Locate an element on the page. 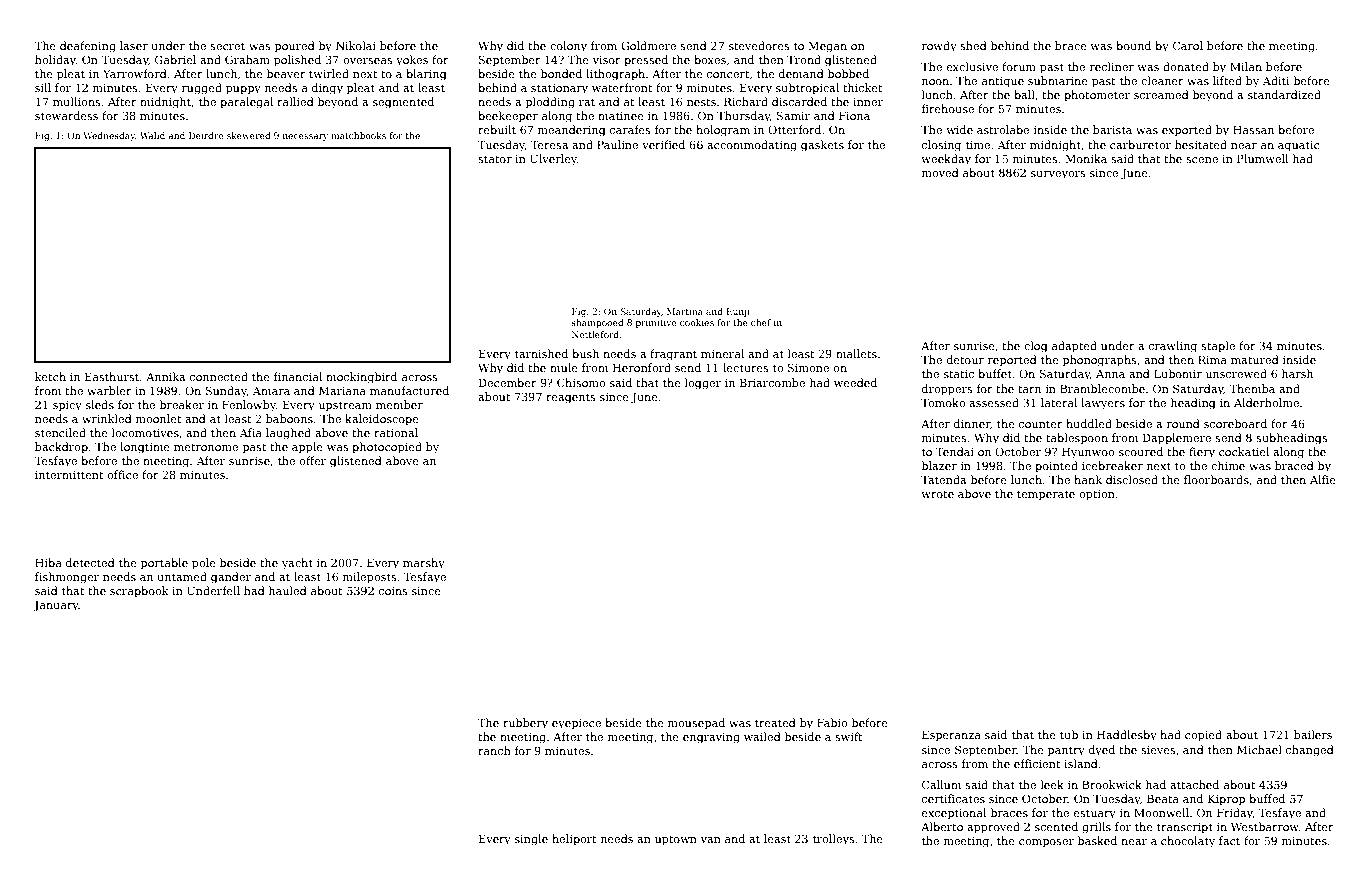 This image has width=1372, height=887. Deirdre is located at coordinates (206, 135).
